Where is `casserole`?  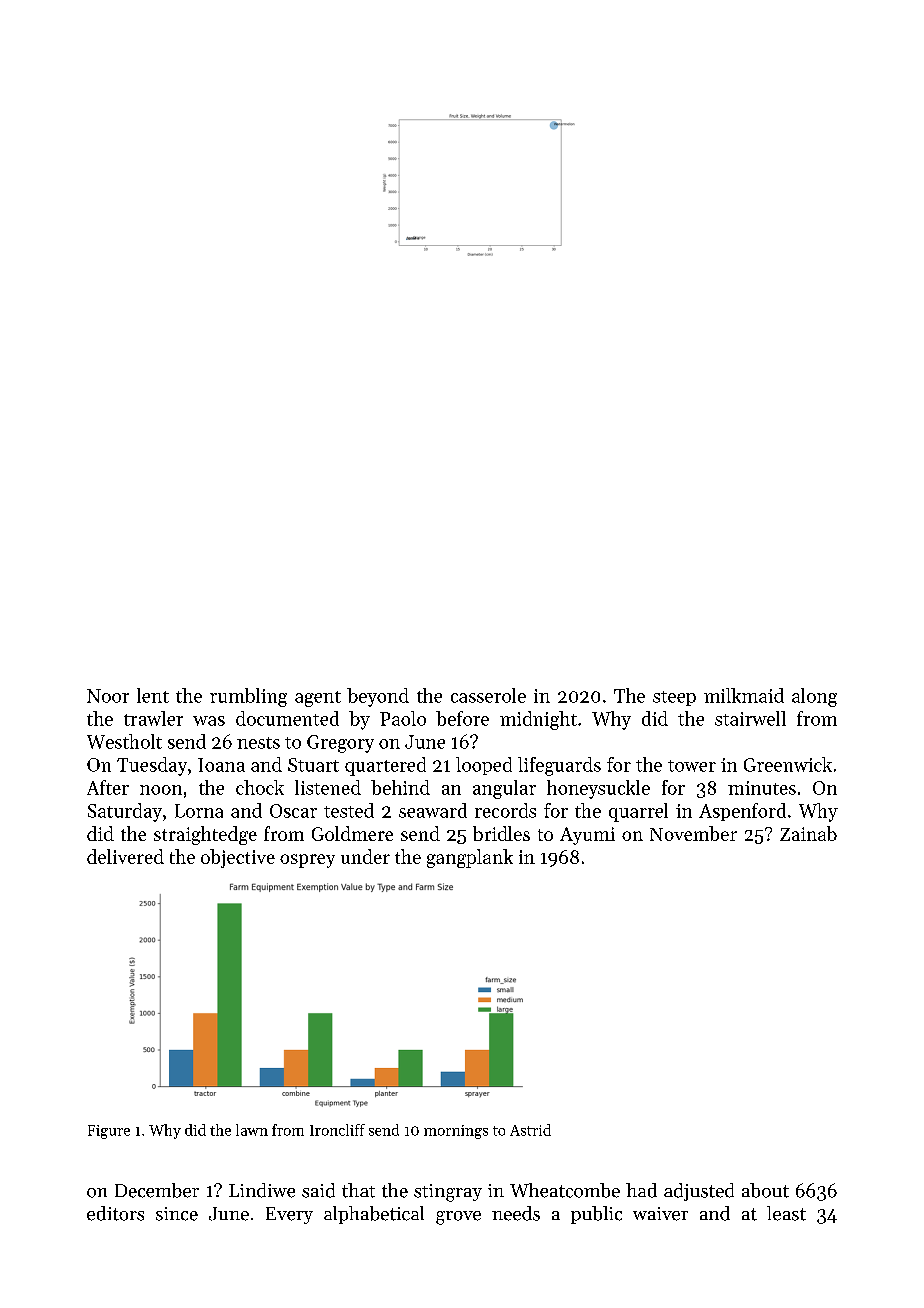 casserole is located at coordinates (488, 695).
